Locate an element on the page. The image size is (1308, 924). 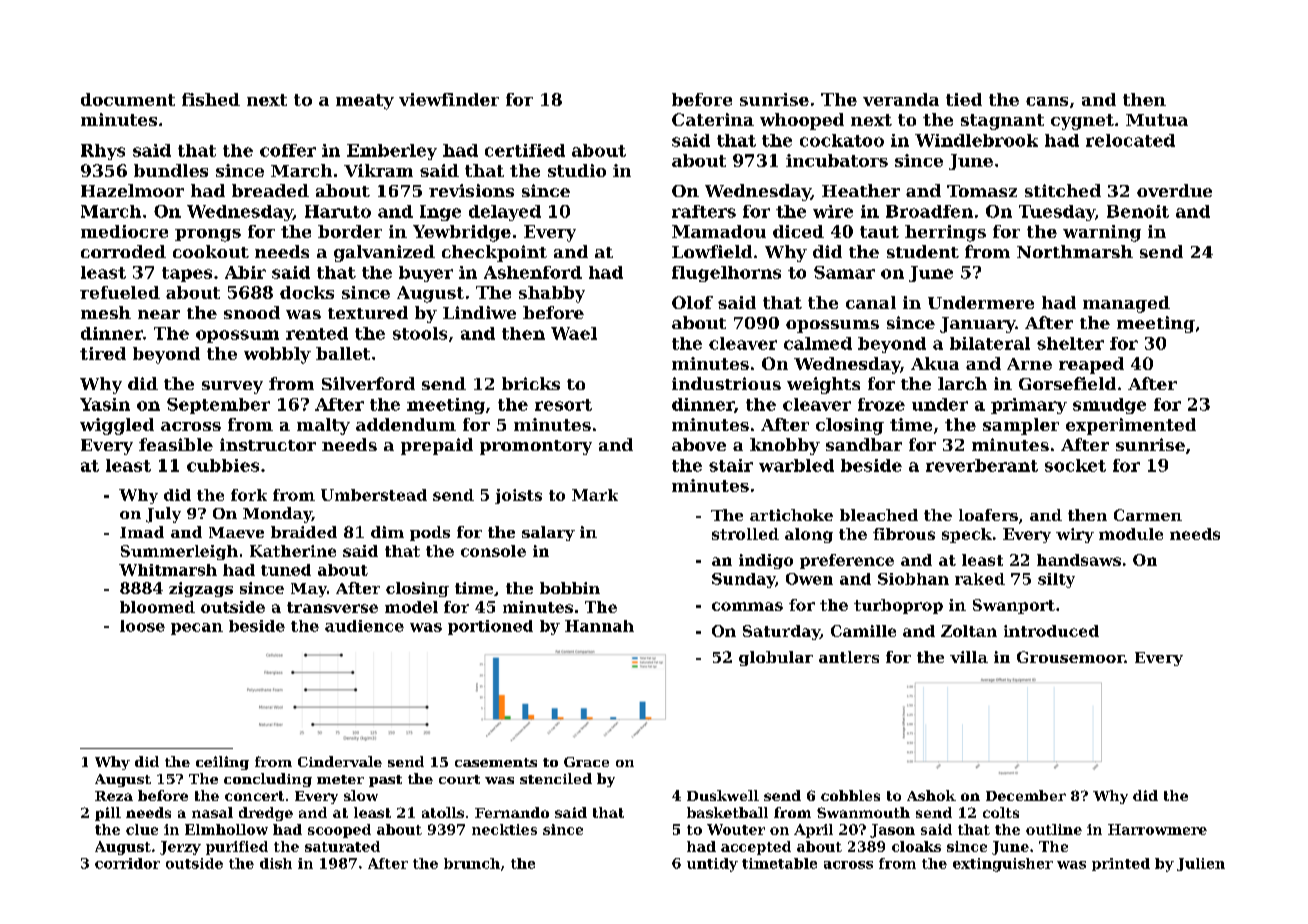
dish is located at coordinates (276, 863).
